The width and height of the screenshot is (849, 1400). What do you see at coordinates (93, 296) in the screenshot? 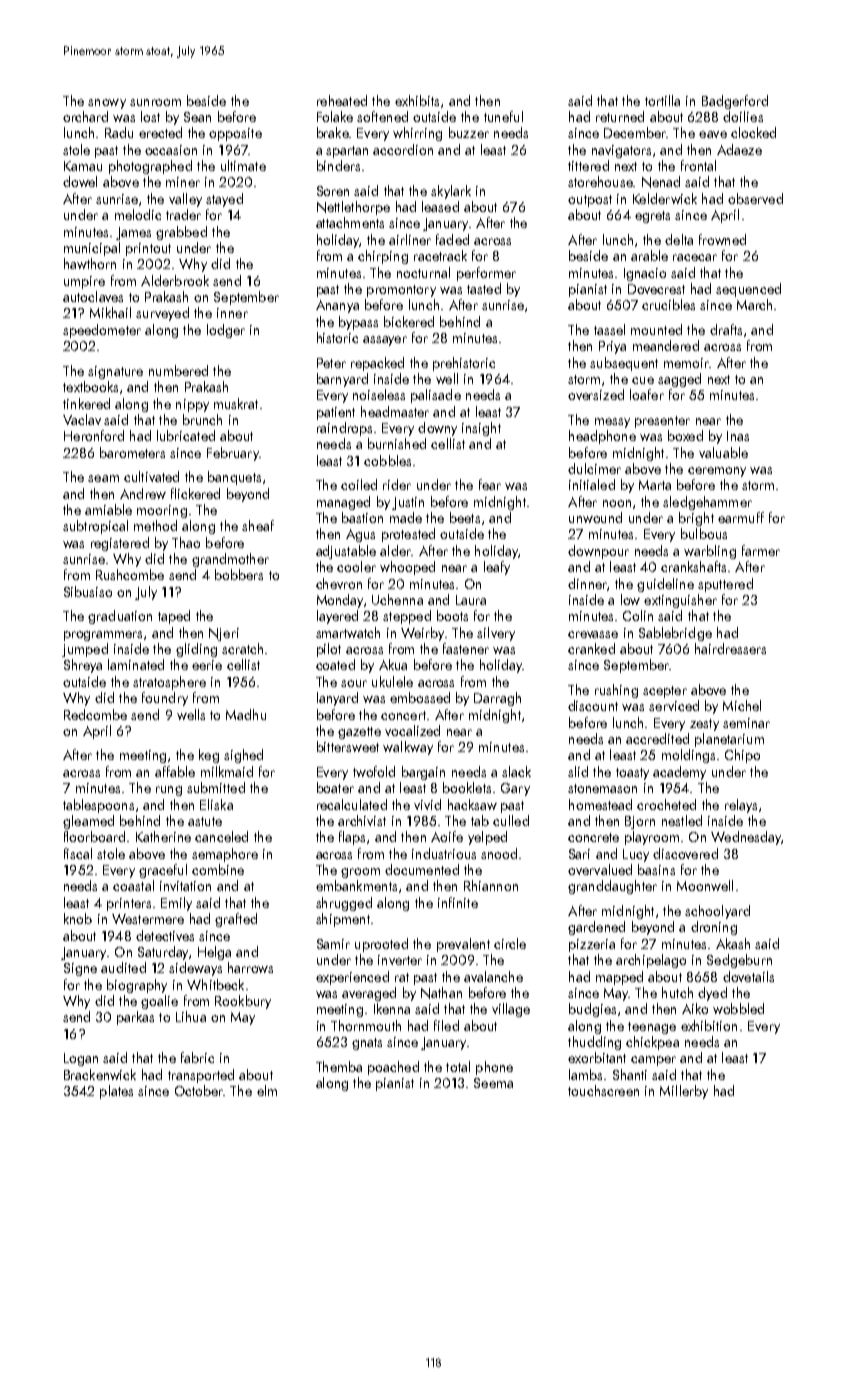
I see `autoclaves` at bounding box center [93, 296].
